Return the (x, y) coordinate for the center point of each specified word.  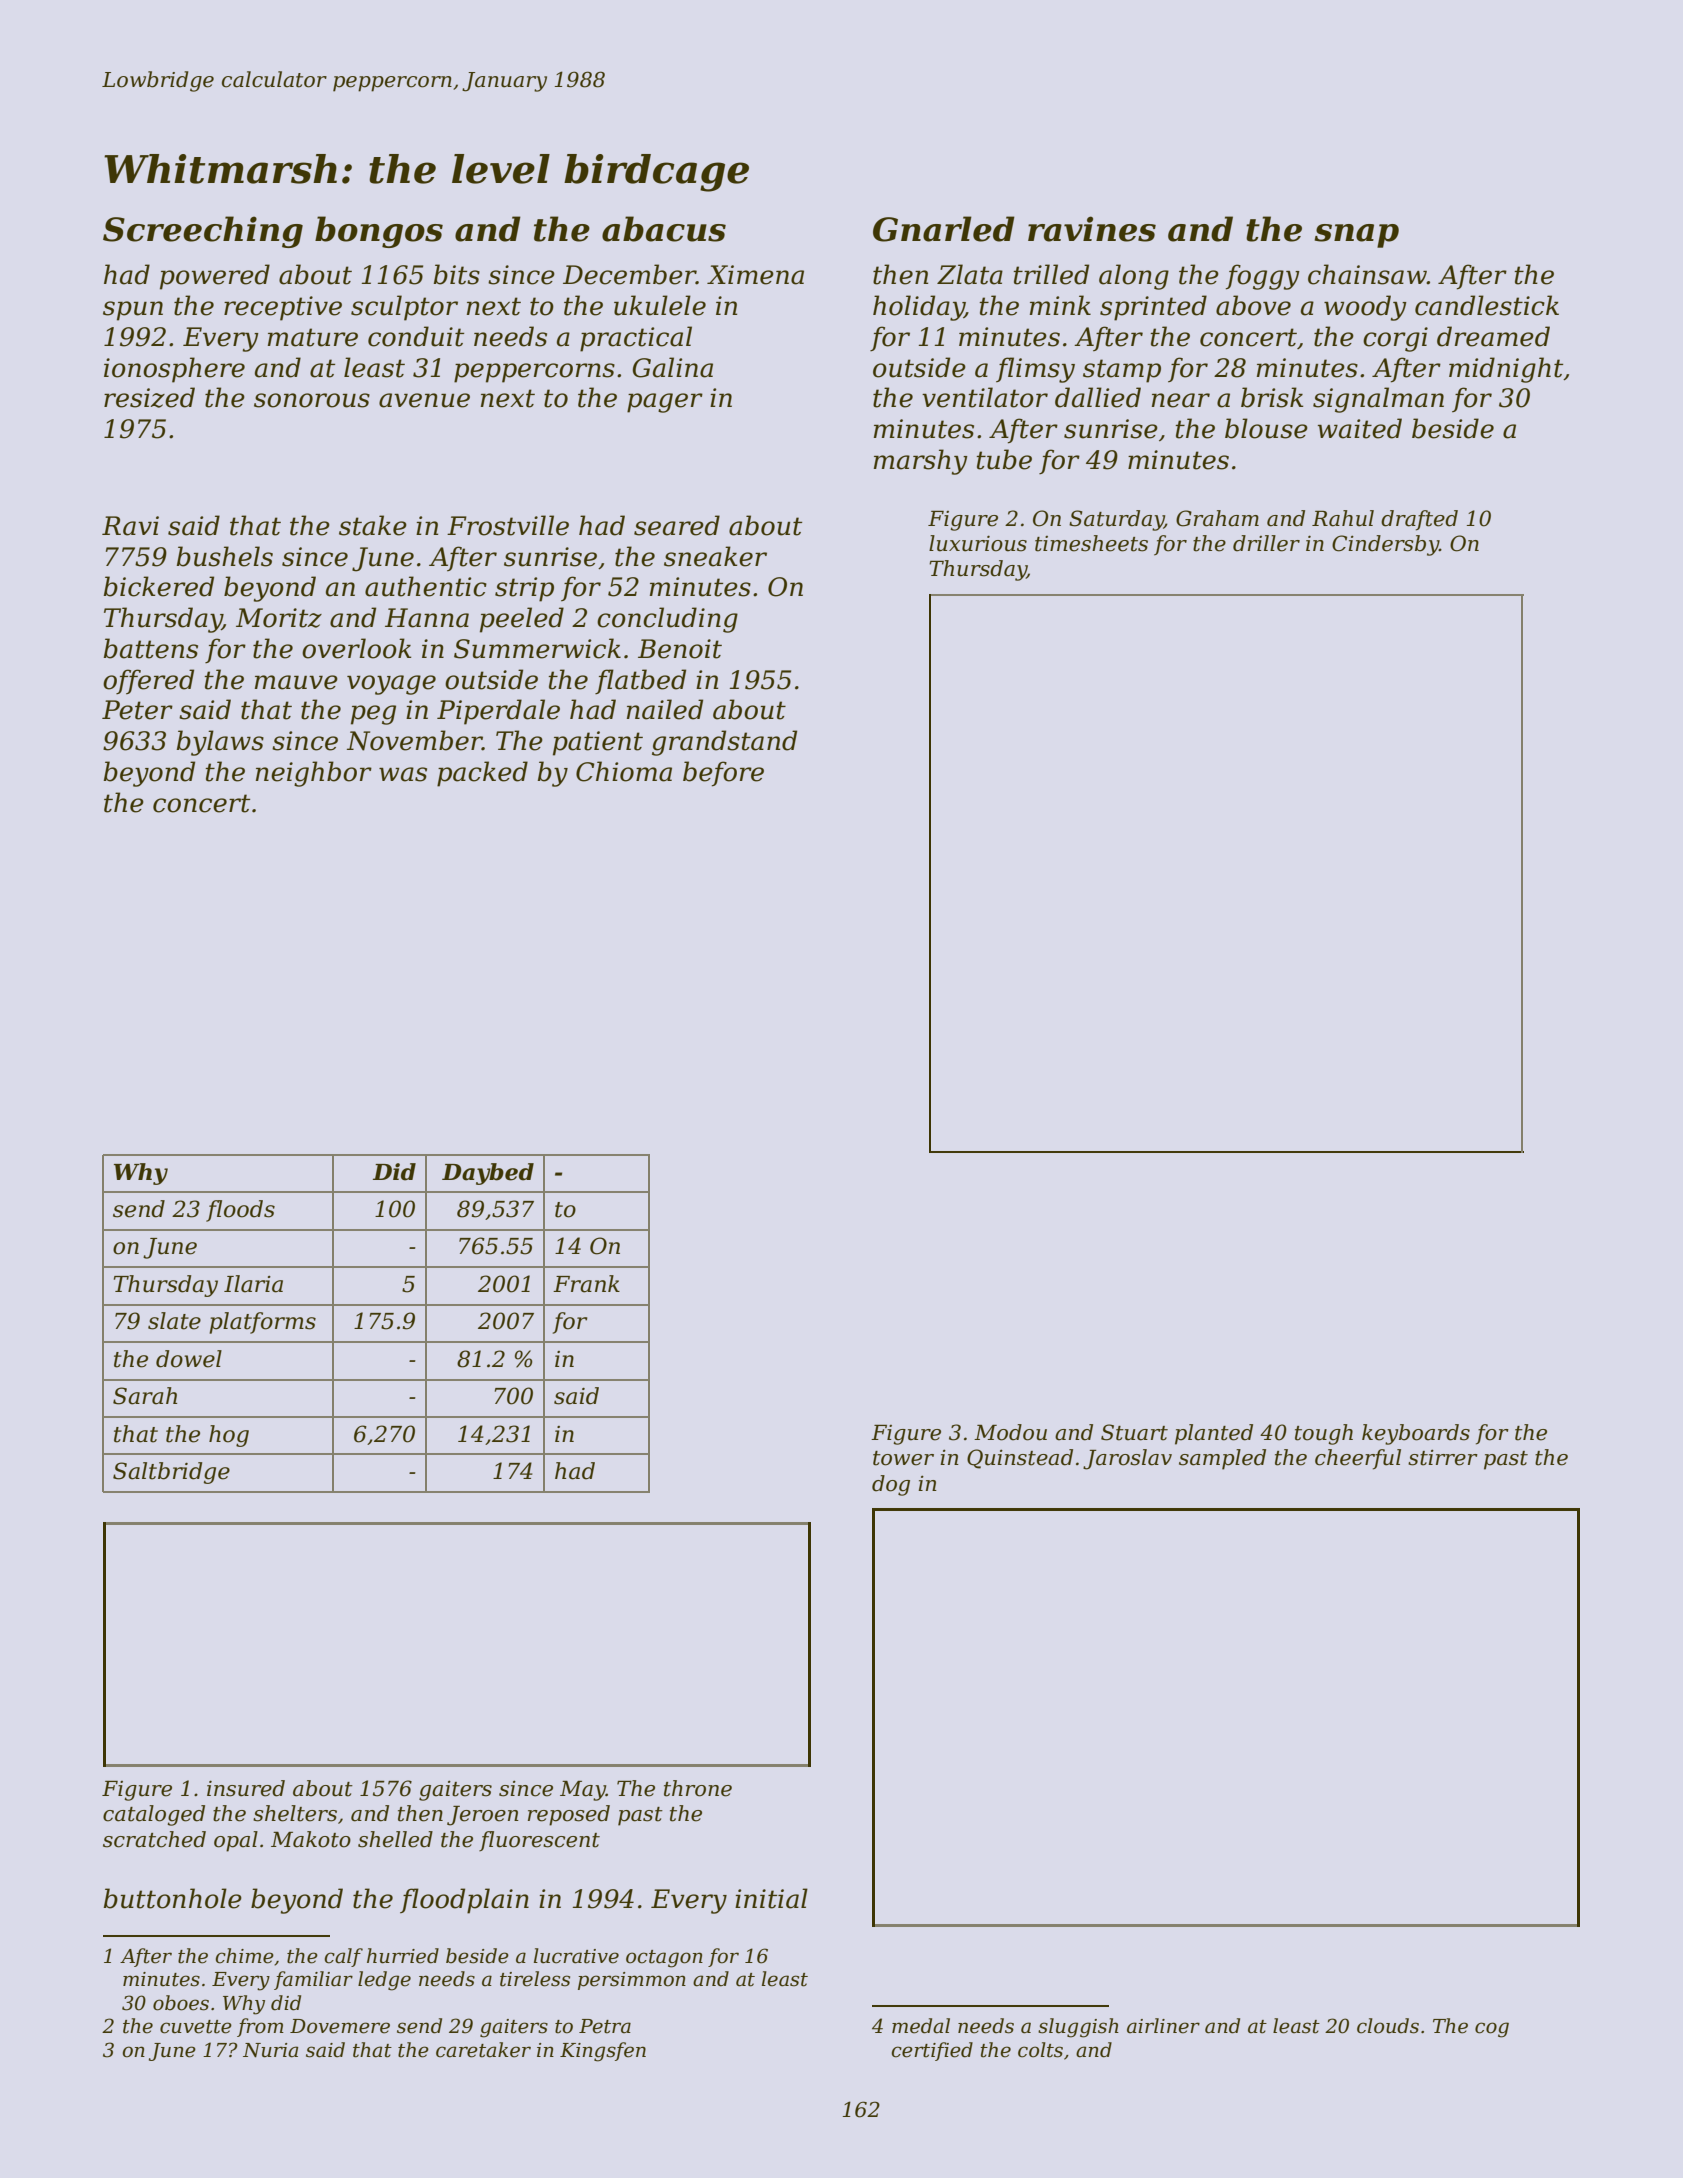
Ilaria (253, 1284)
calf (343, 1957)
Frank (586, 1284)
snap (1356, 236)
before (723, 774)
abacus (664, 229)
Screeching (203, 232)
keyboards (1416, 1434)
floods (240, 1211)
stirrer (1443, 1457)
